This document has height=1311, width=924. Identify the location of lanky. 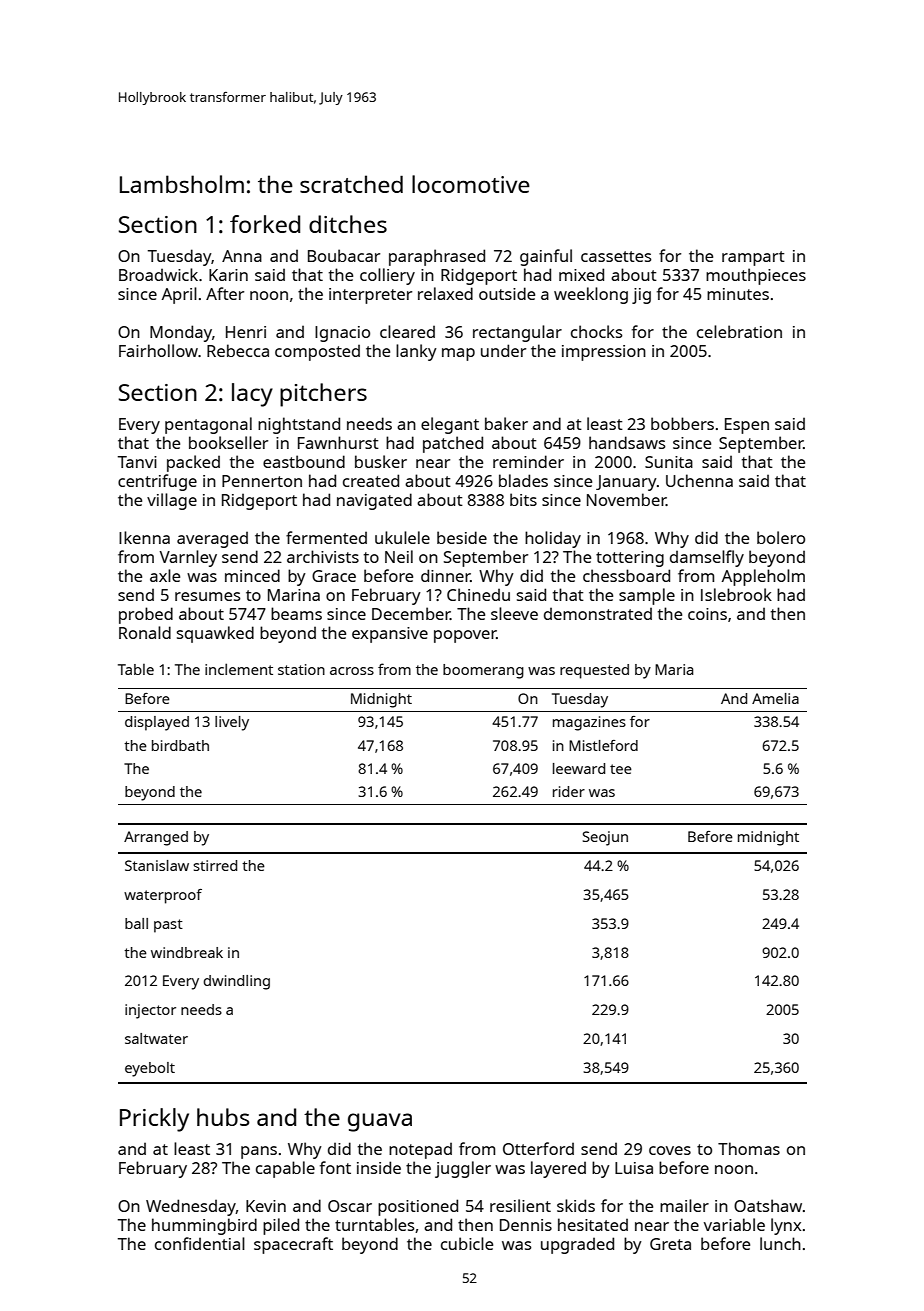
(416, 352).
